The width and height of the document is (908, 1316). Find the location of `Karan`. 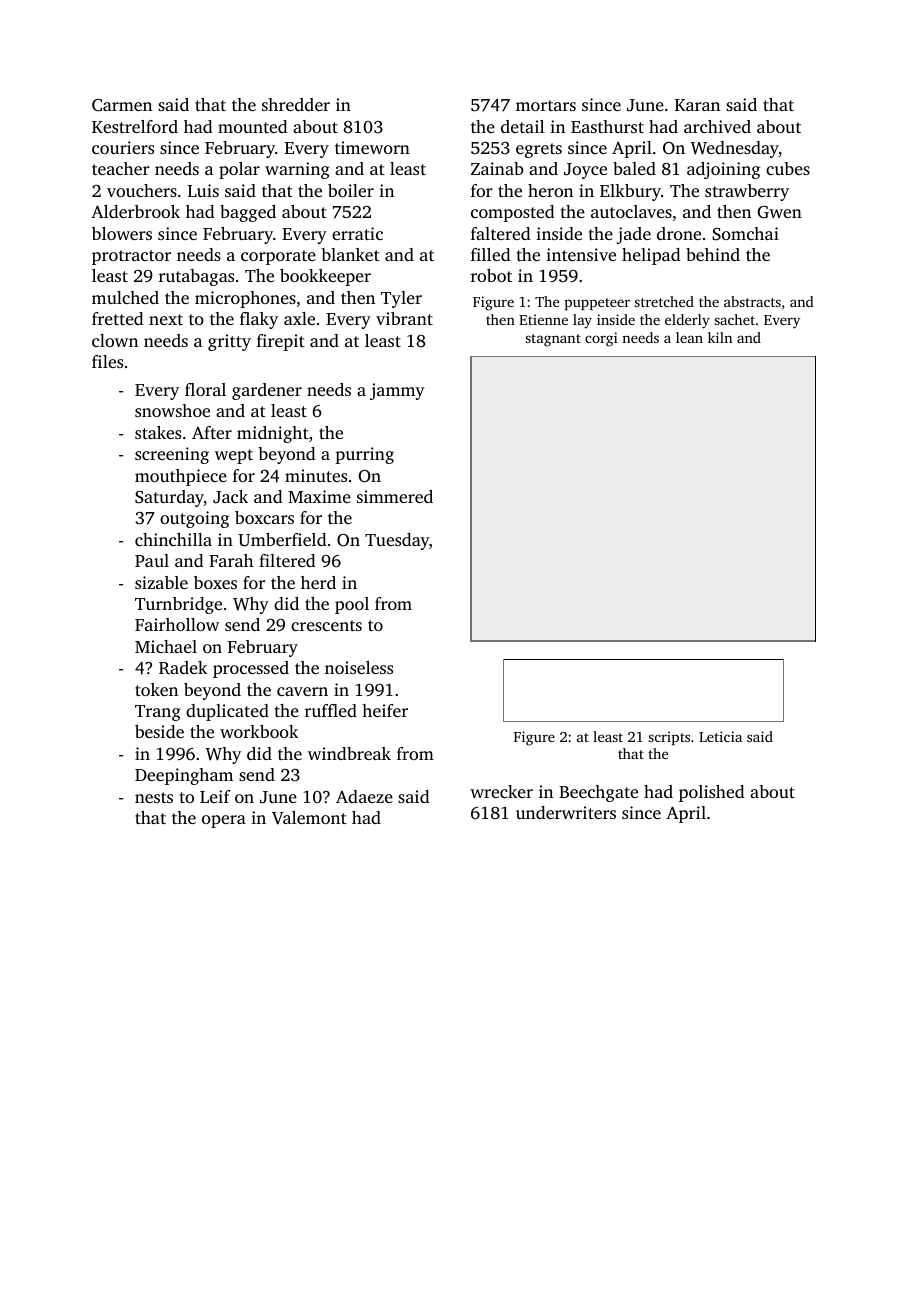

Karan is located at coordinates (697, 105).
